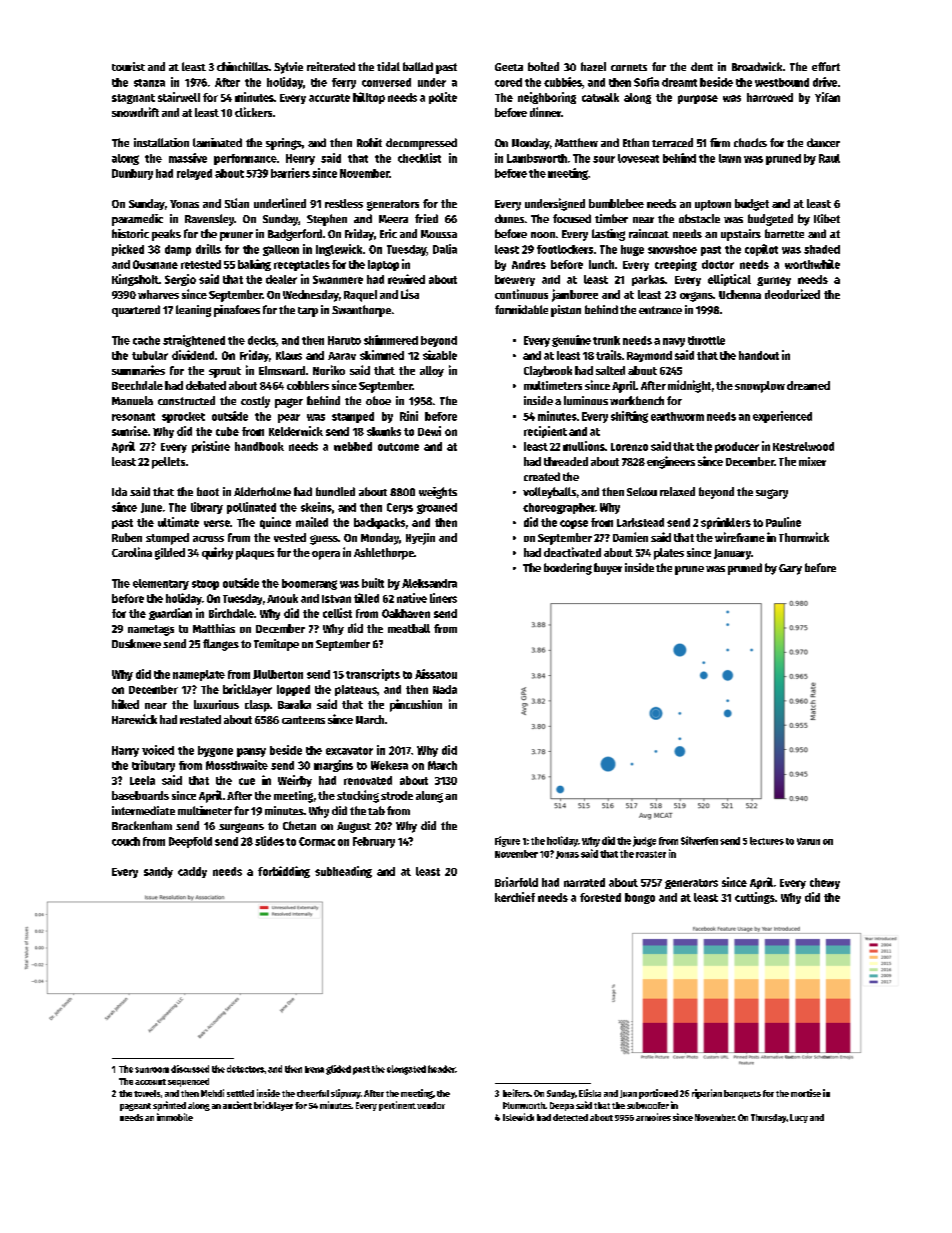 This page has width=952, height=1233. What do you see at coordinates (808, 385) in the page?
I see `dreamed` at bounding box center [808, 385].
